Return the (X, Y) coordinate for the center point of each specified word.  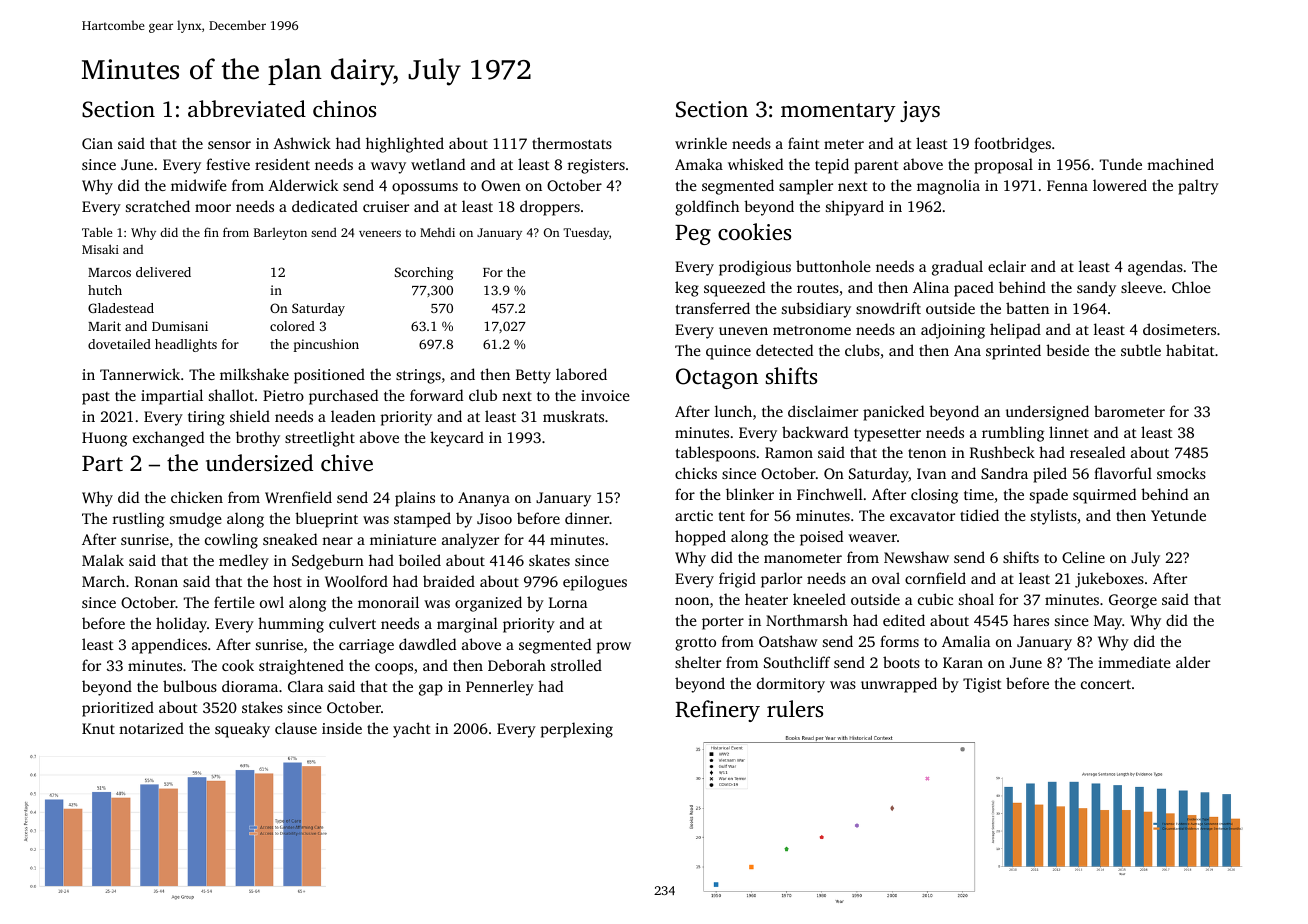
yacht (412, 730)
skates (549, 560)
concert (1106, 684)
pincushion (326, 345)
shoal (976, 599)
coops (394, 669)
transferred (713, 308)
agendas (1155, 268)
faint (804, 143)
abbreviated (247, 109)
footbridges (1012, 145)
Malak (103, 560)
